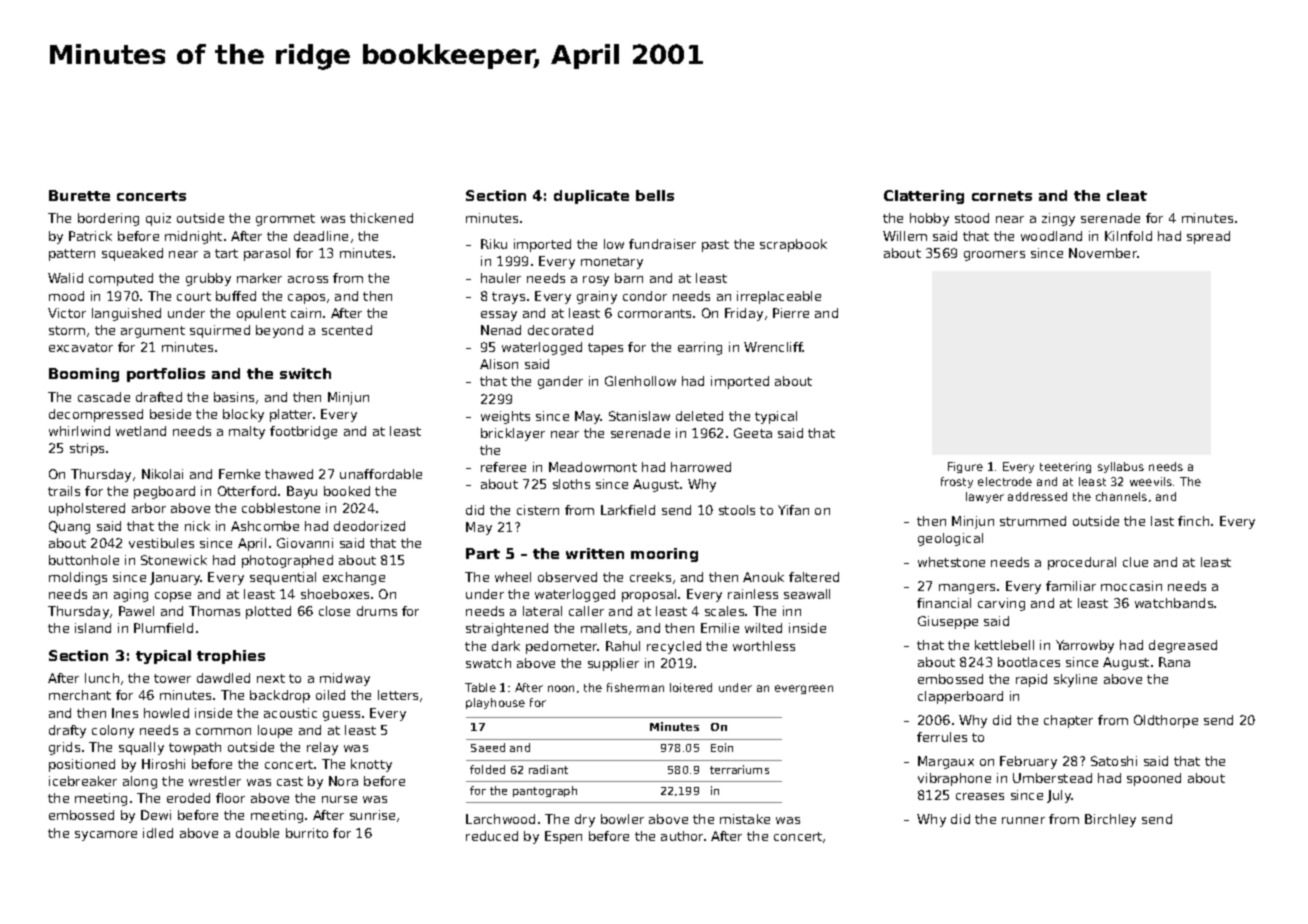  What do you see at coordinates (1002, 196) in the page?
I see `cornets` at bounding box center [1002, 196].
